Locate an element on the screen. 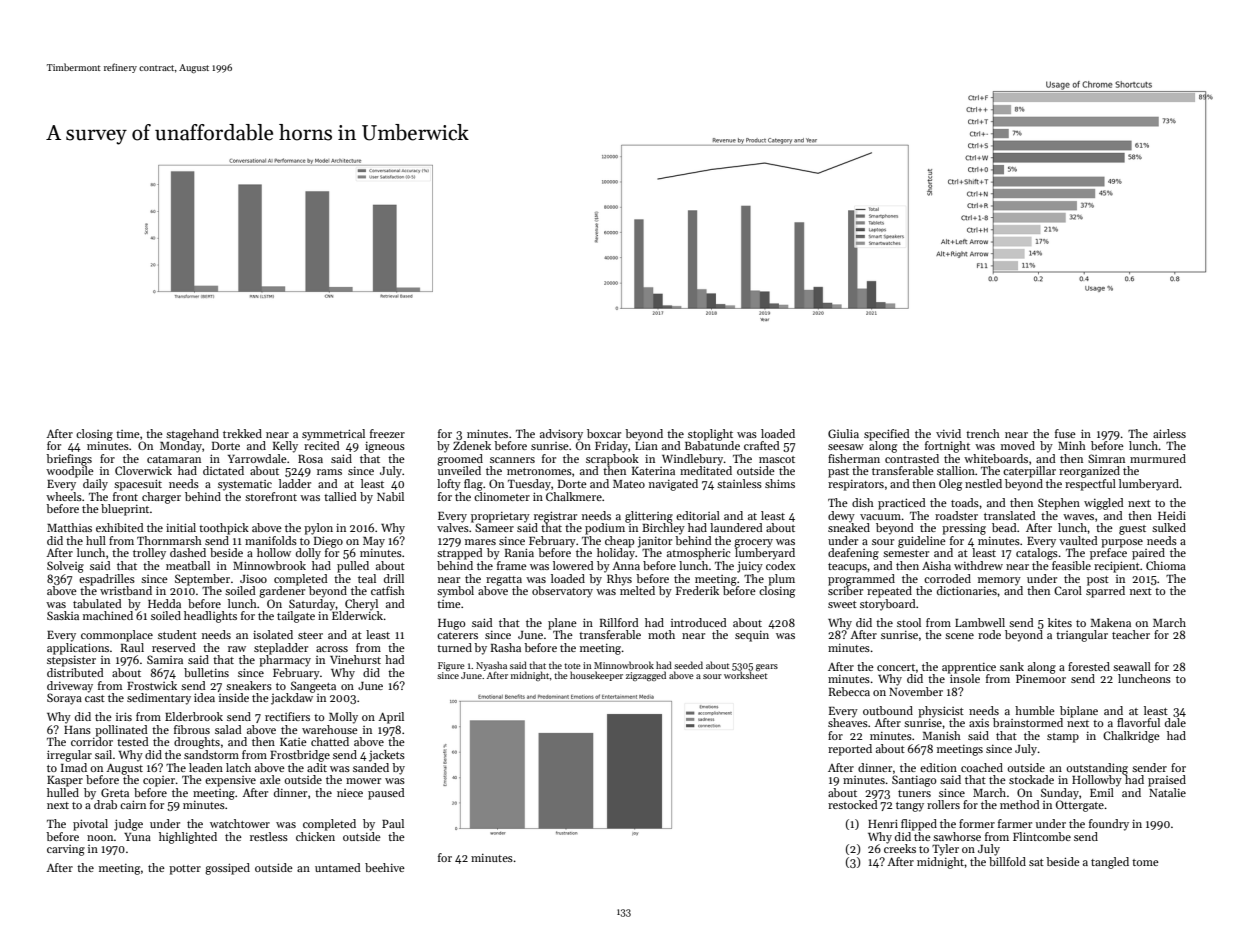 The height and width of the screenshot is (952, 1233). Pinemoor is located at coordinates (1041, 679).
